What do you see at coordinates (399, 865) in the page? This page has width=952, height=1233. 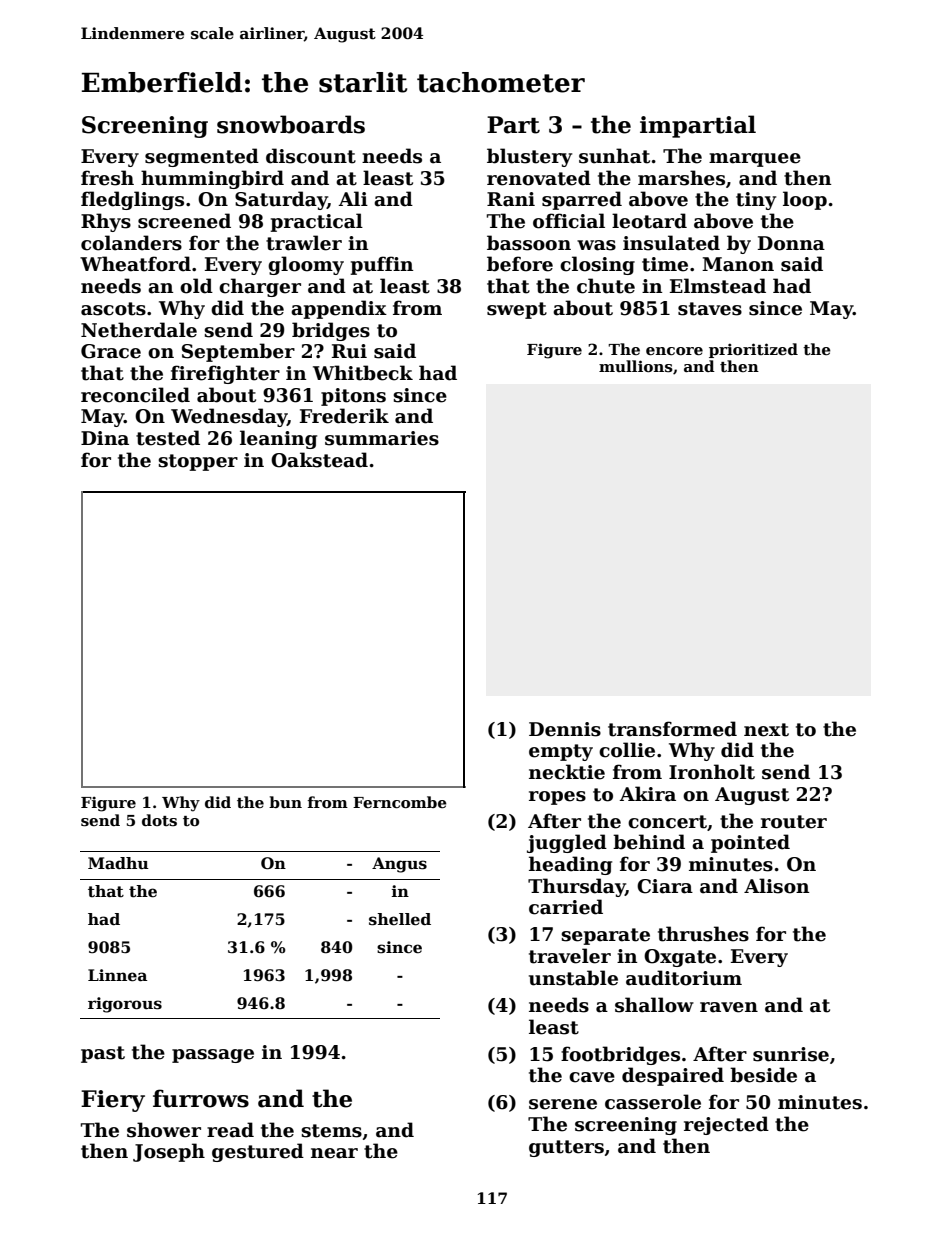 I see `Angus` at bounding box center [399, 865].
